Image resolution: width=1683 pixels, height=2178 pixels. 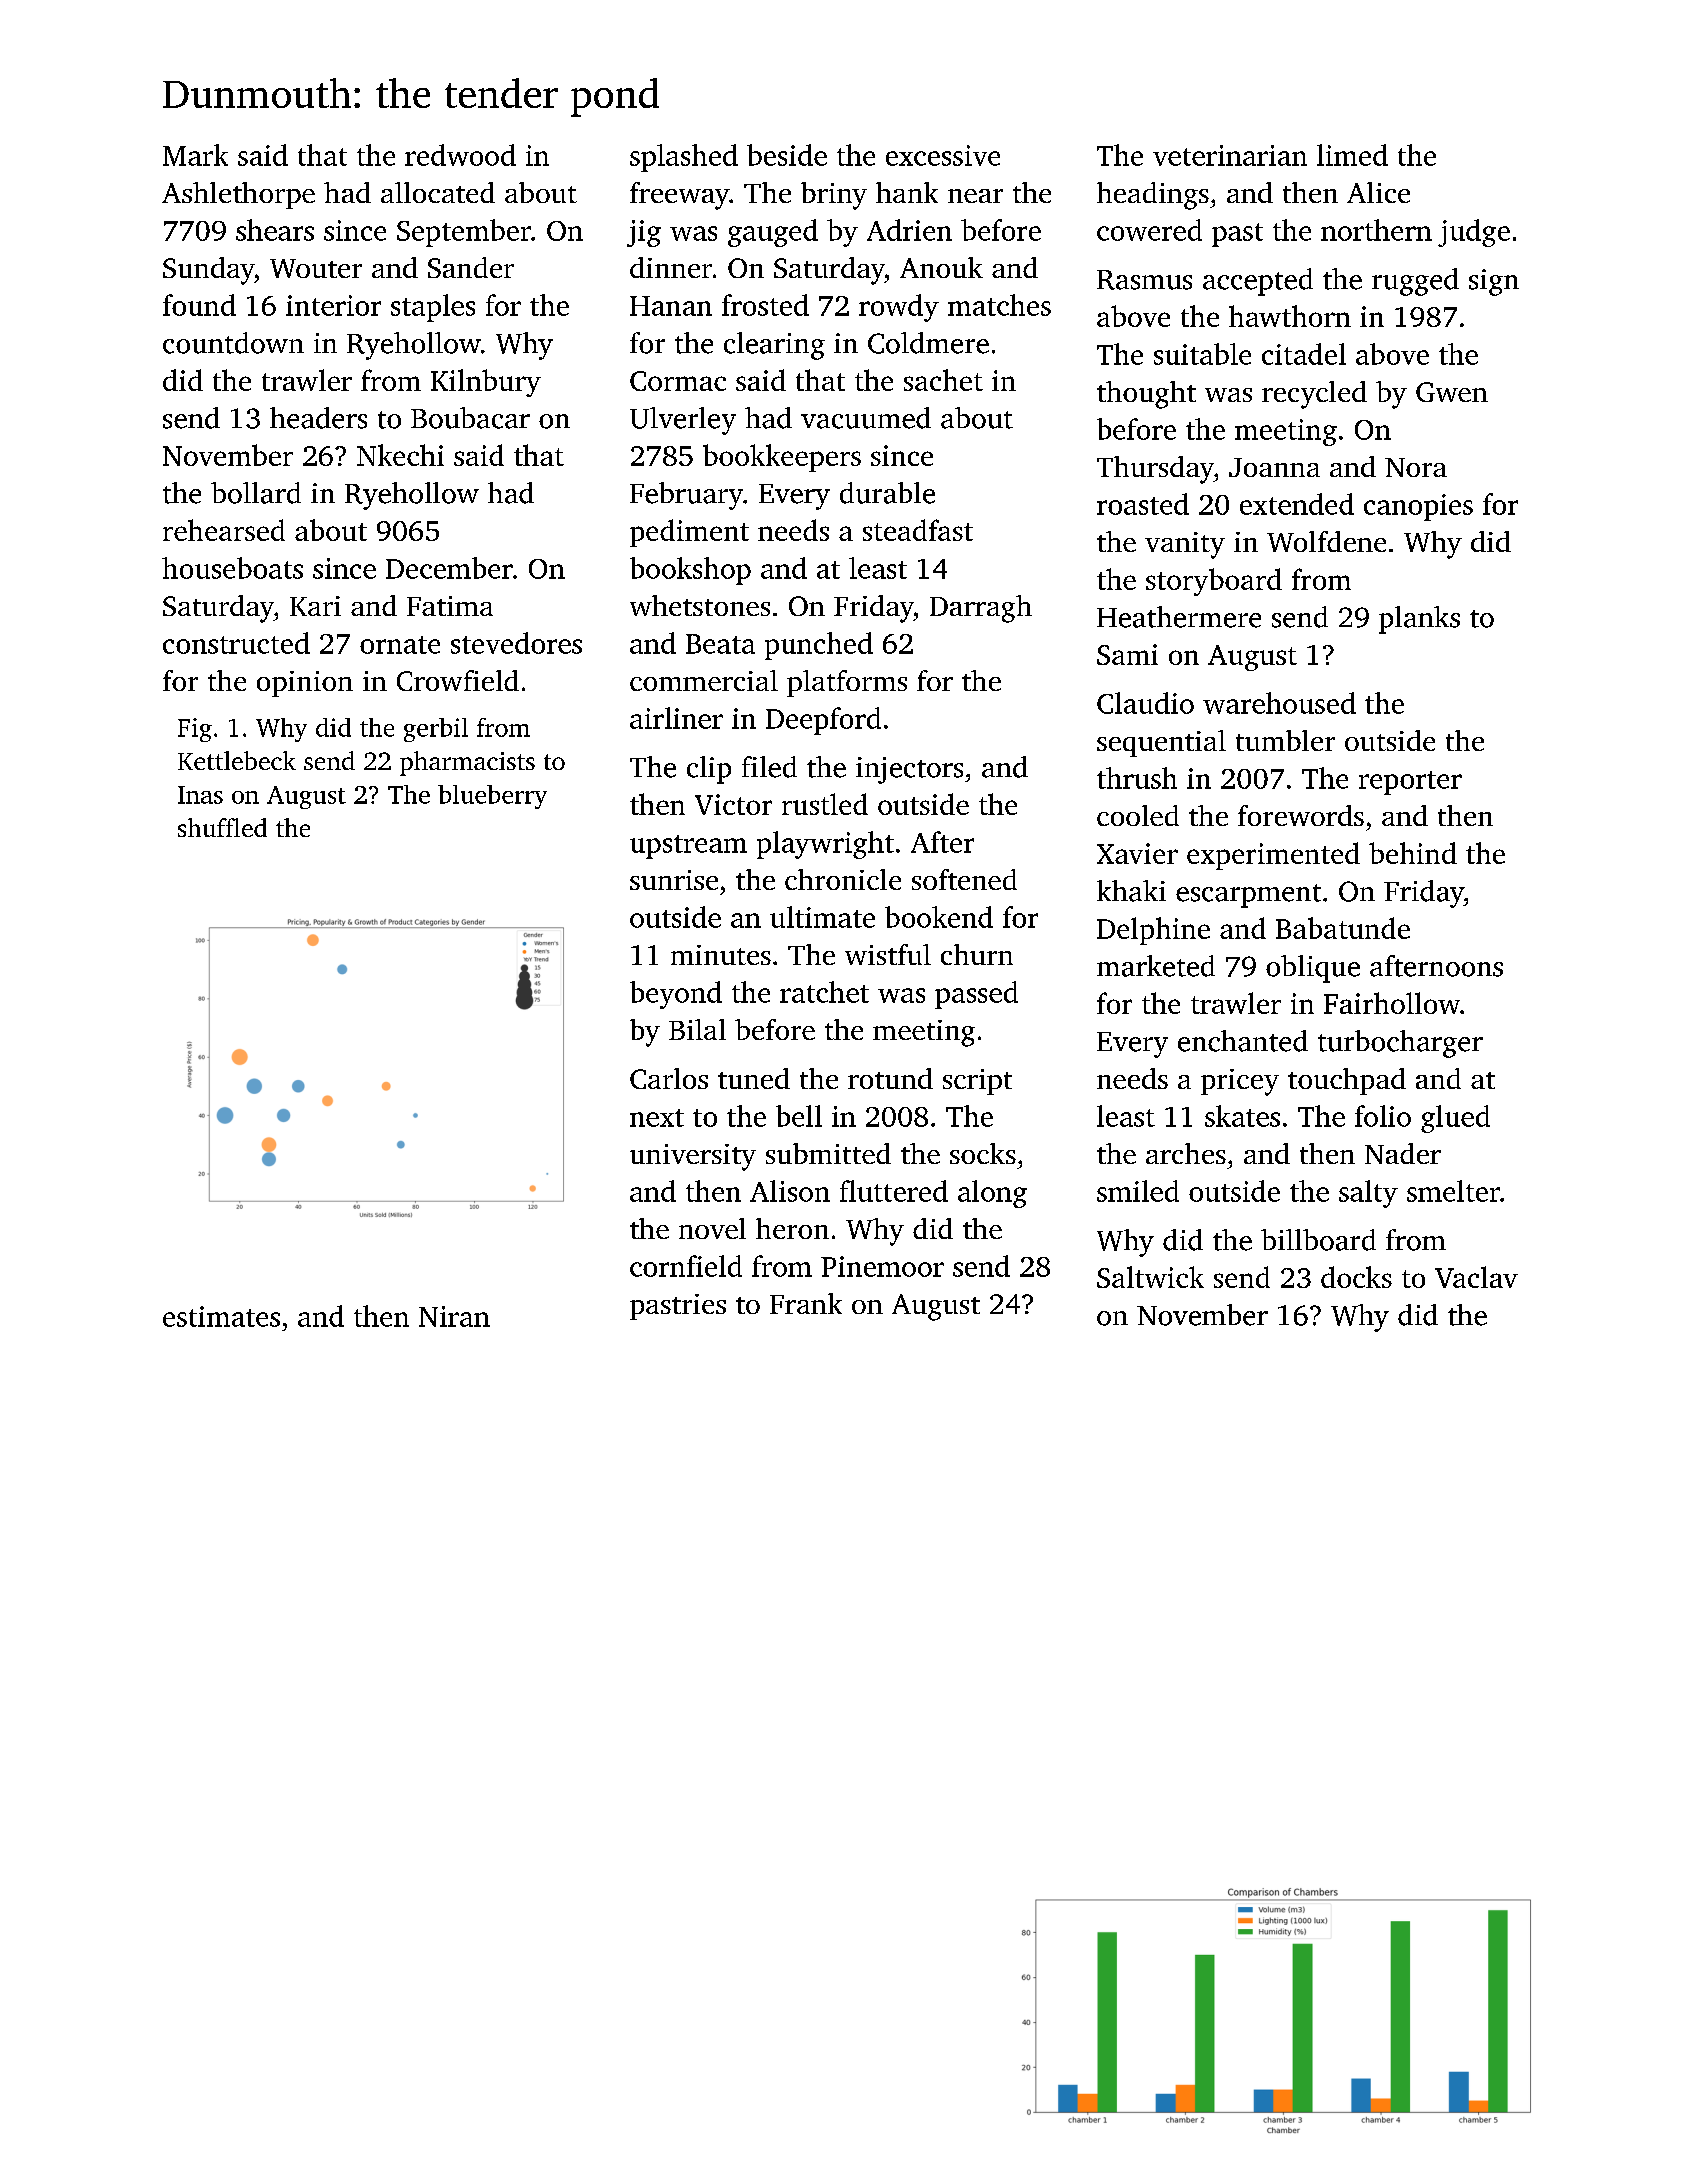 I want to click on excessive, so click(x=943, y=155).
